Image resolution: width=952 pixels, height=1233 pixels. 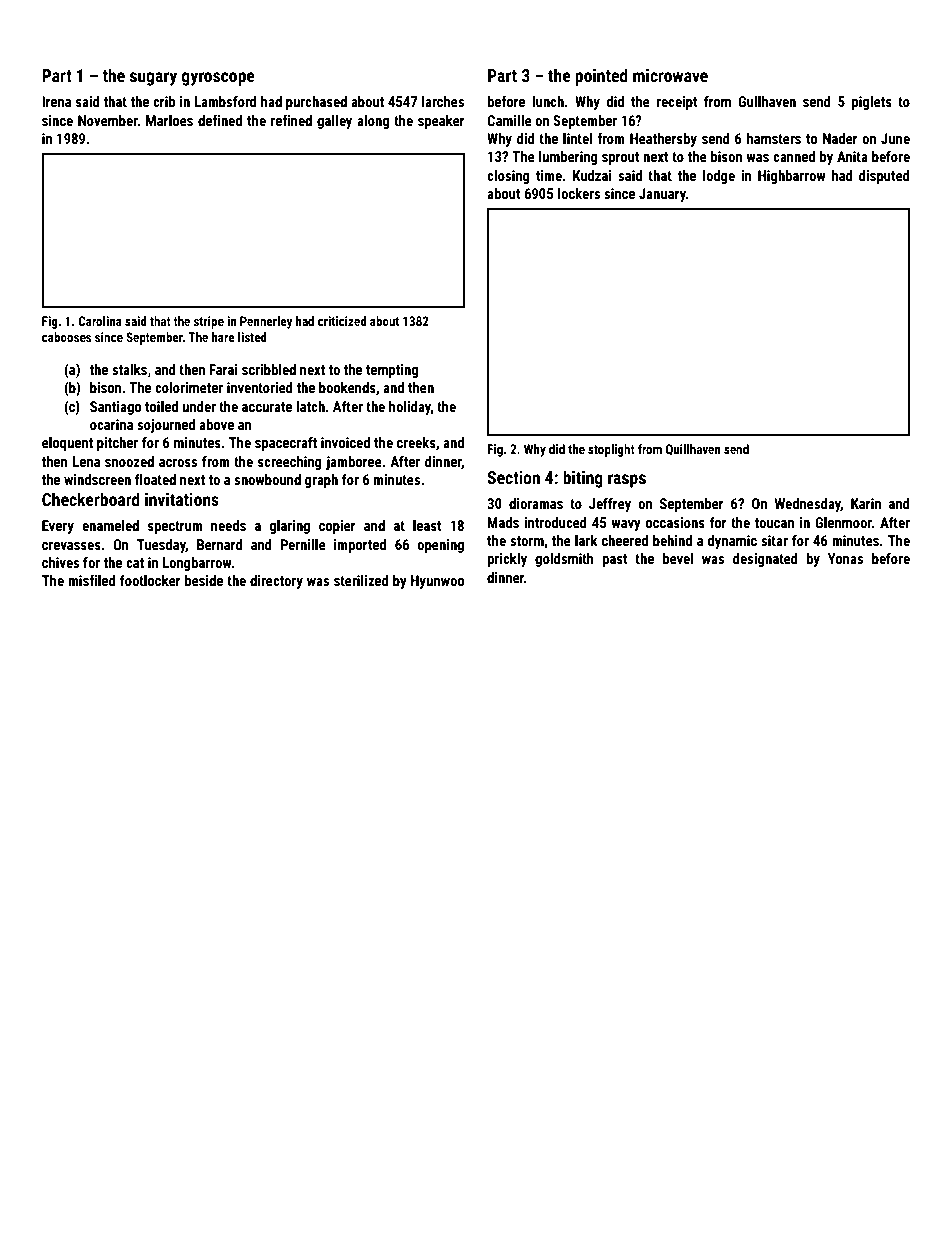 What do you see at coordinates (175, 527) in the document?
I see `spectrum` at bounding box center [175, 527].
